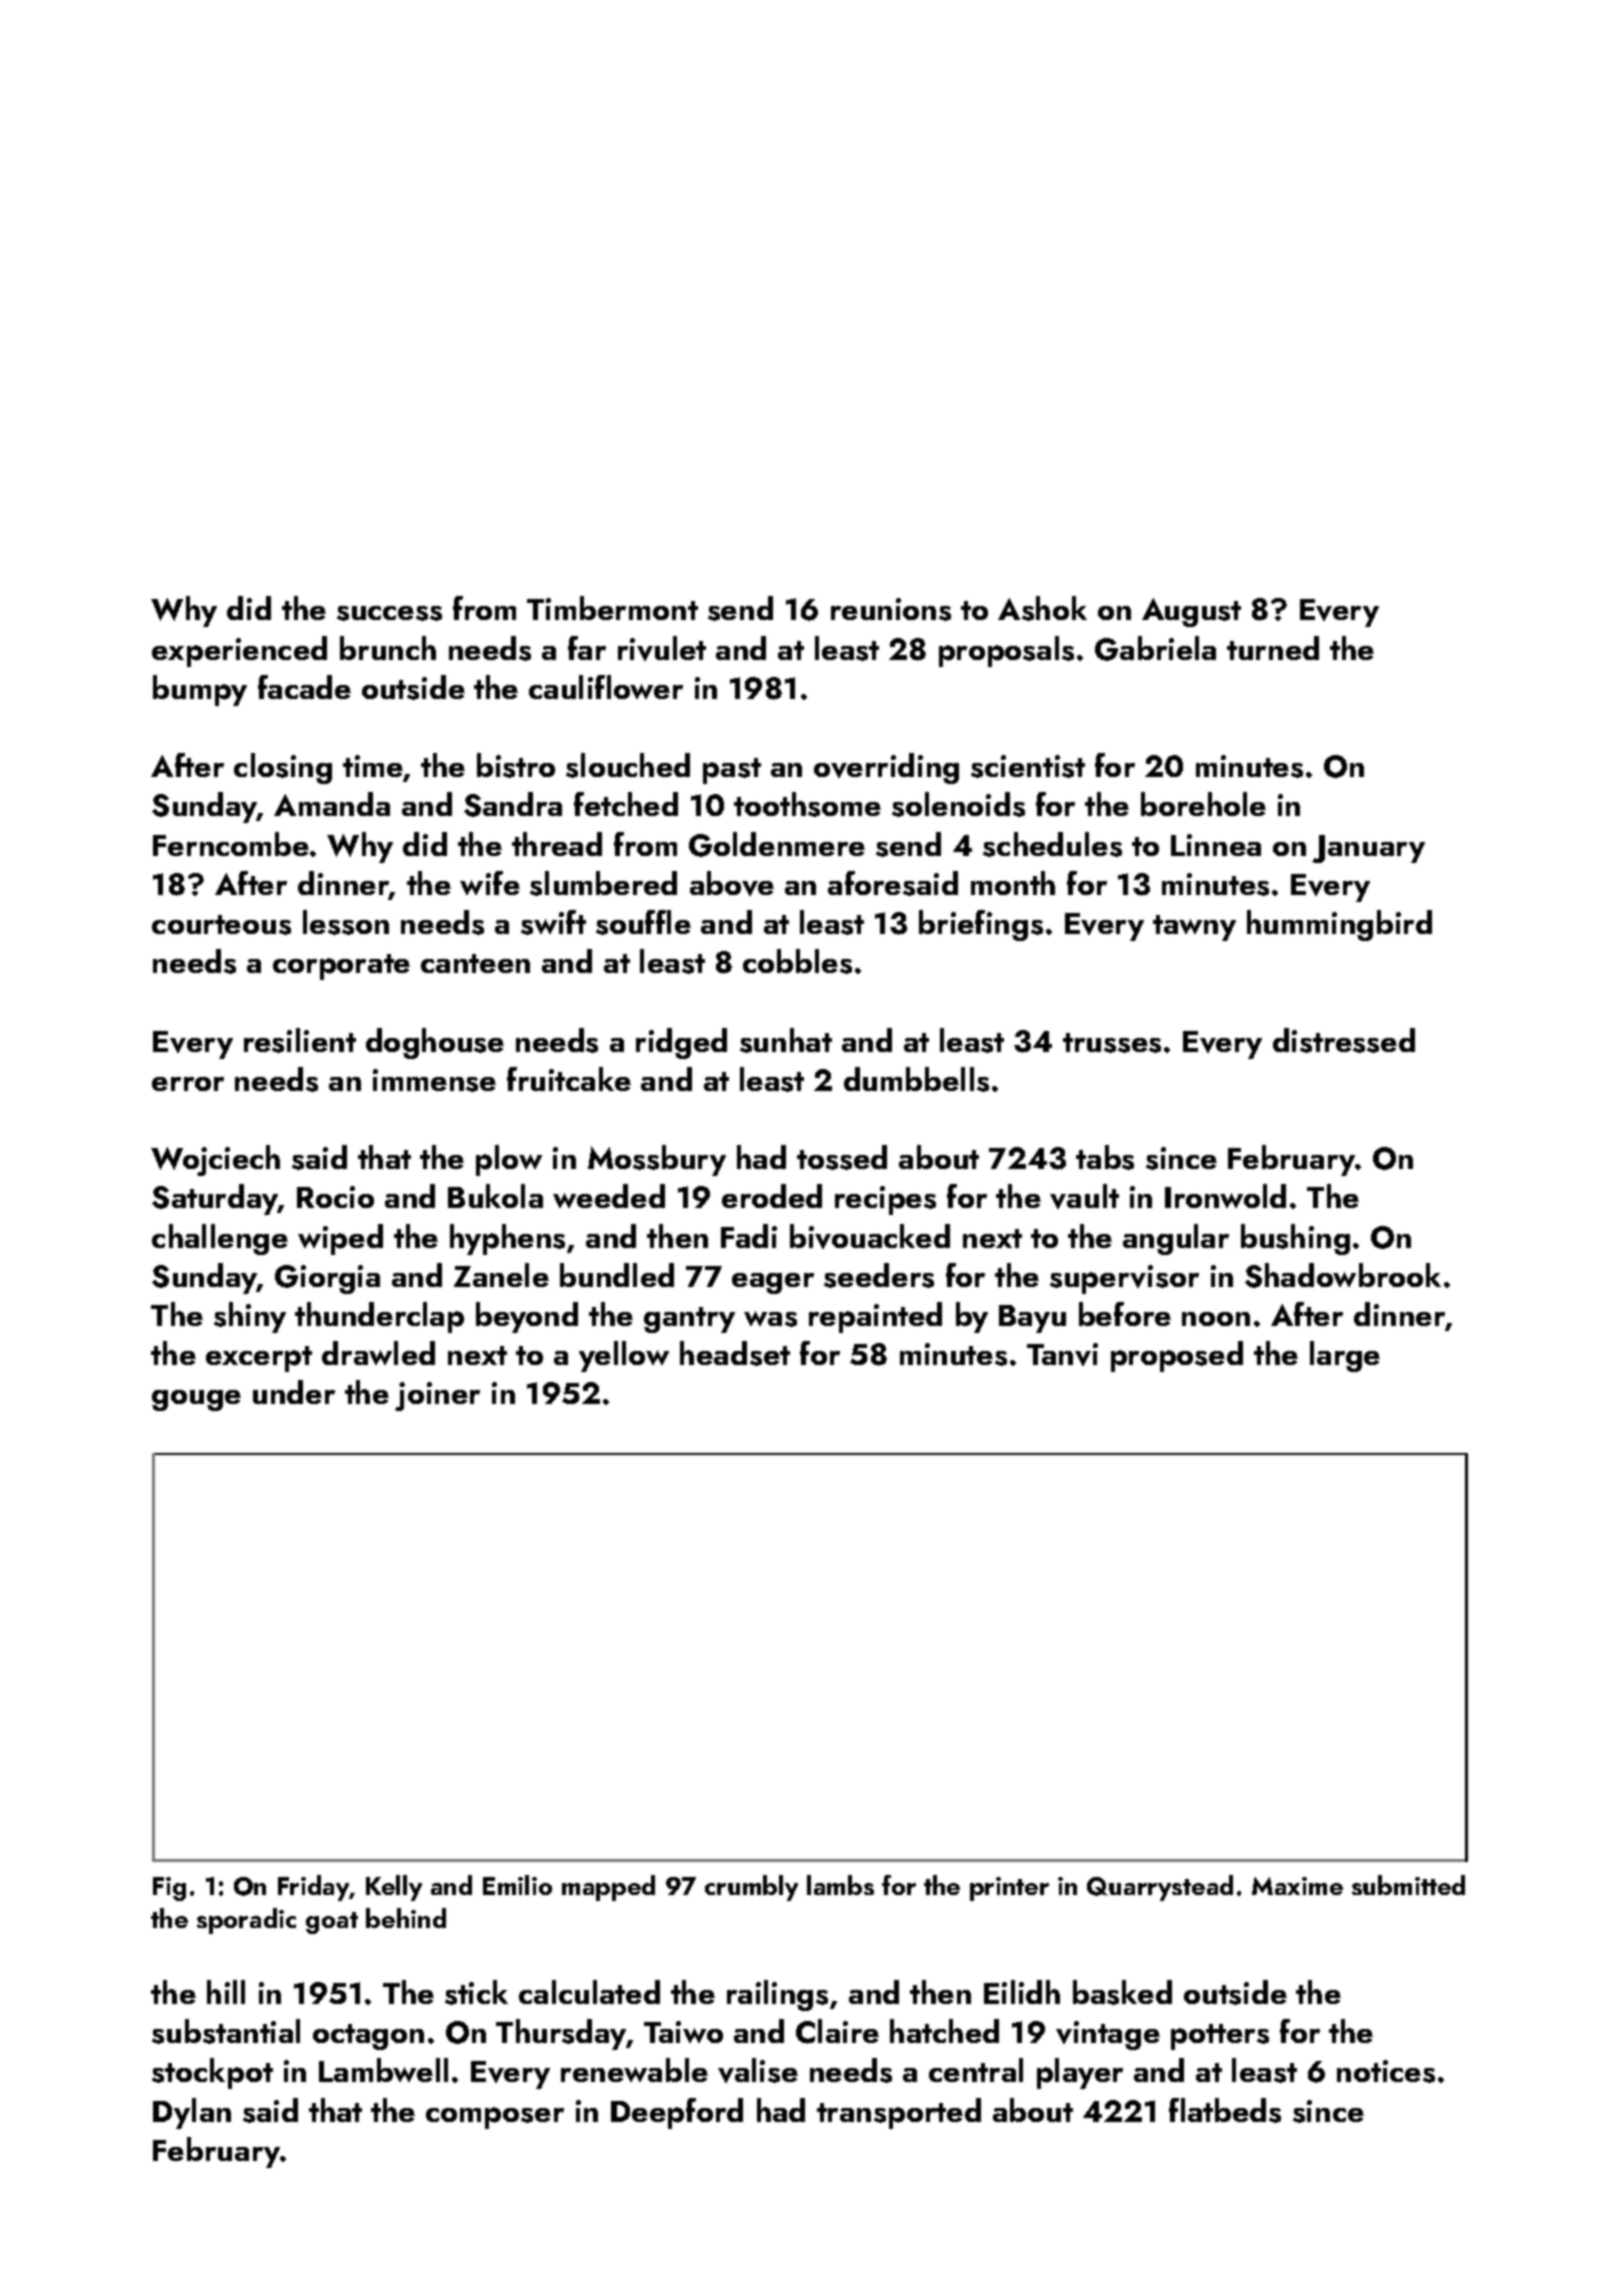 Image resolution: width=1620 pixels, height=2292 pixels. I want to click on notices, so click(1386, 2071).
